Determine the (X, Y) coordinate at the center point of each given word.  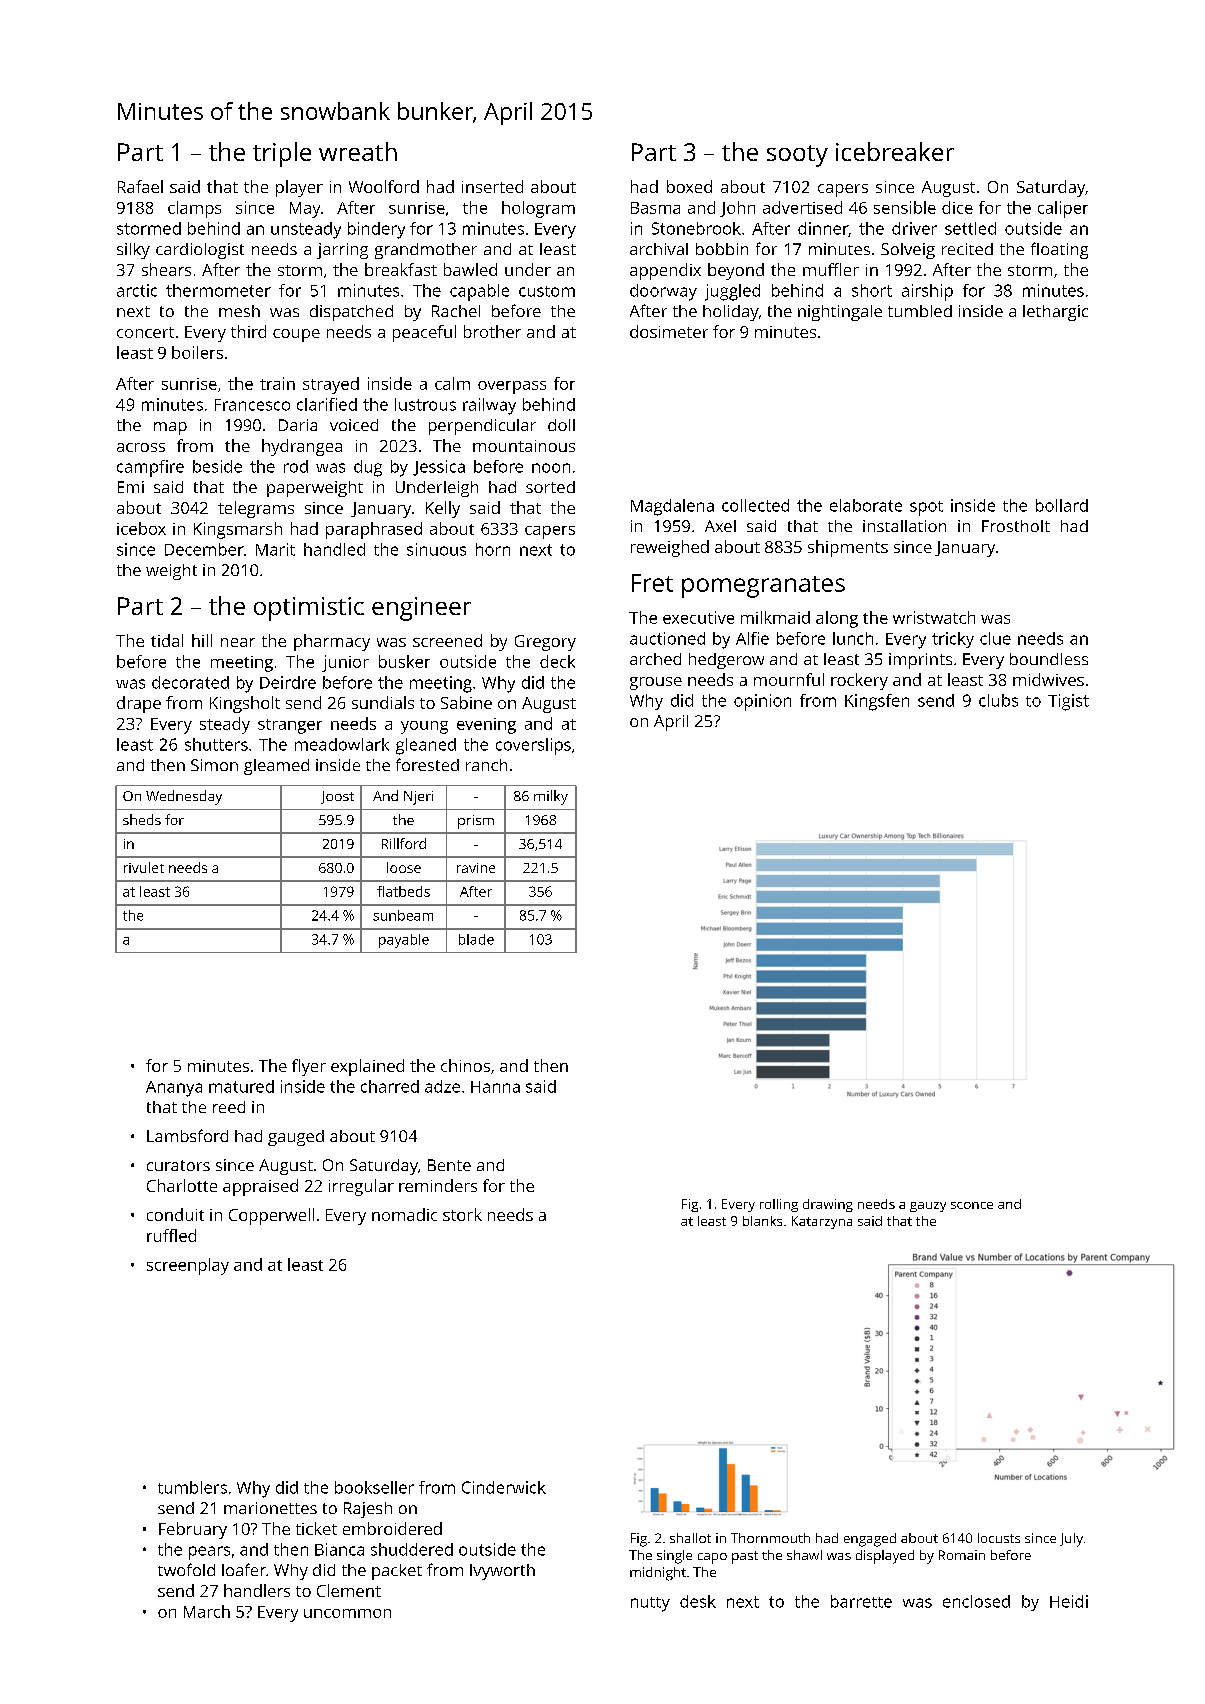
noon (551, 468)
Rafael (140, 186)
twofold (186, 1569)
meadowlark (342, 744)
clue (995, 638)
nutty (650, 1604)
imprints (920, 661)
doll (561, 425)
